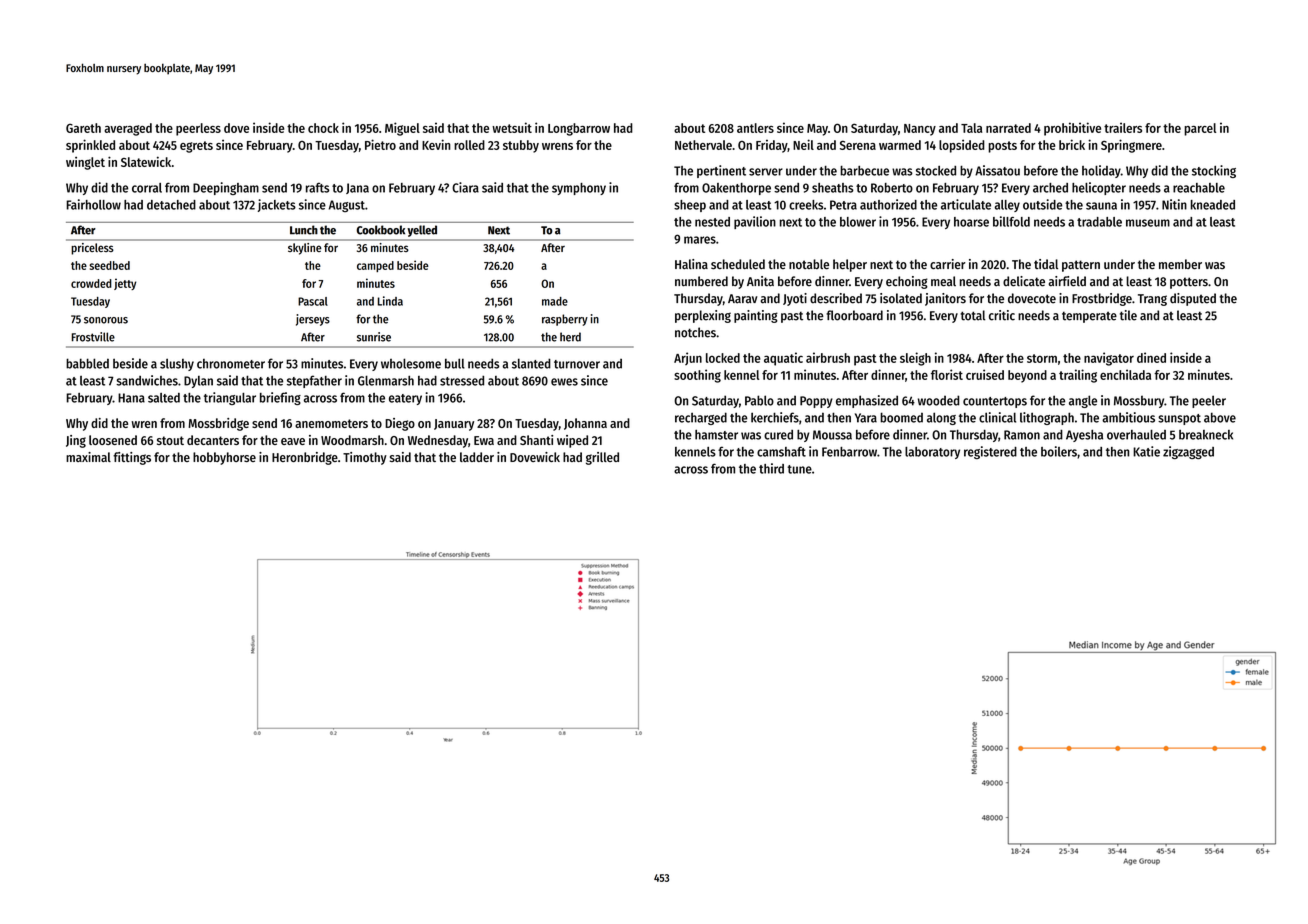  I want to click on antlers, so click(755, 128).
